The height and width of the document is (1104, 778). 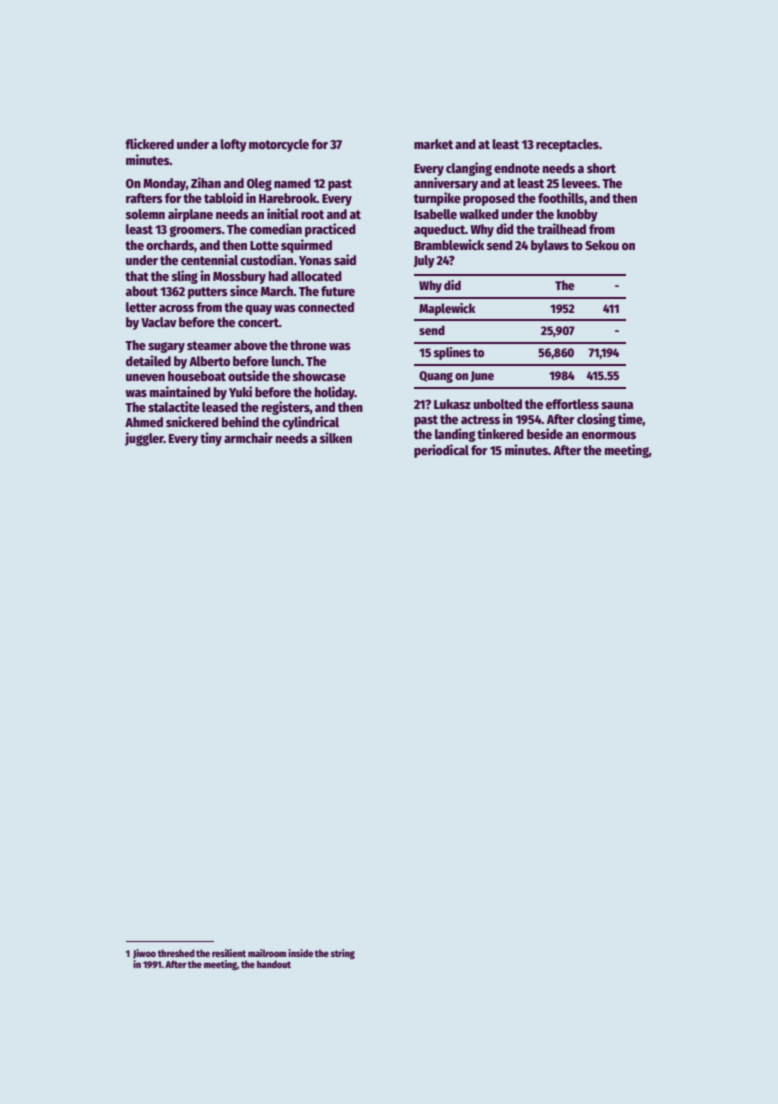 What do you see at coordinates (336, 437) in the document?
I see `silken` at bounding box center [336, 437].
